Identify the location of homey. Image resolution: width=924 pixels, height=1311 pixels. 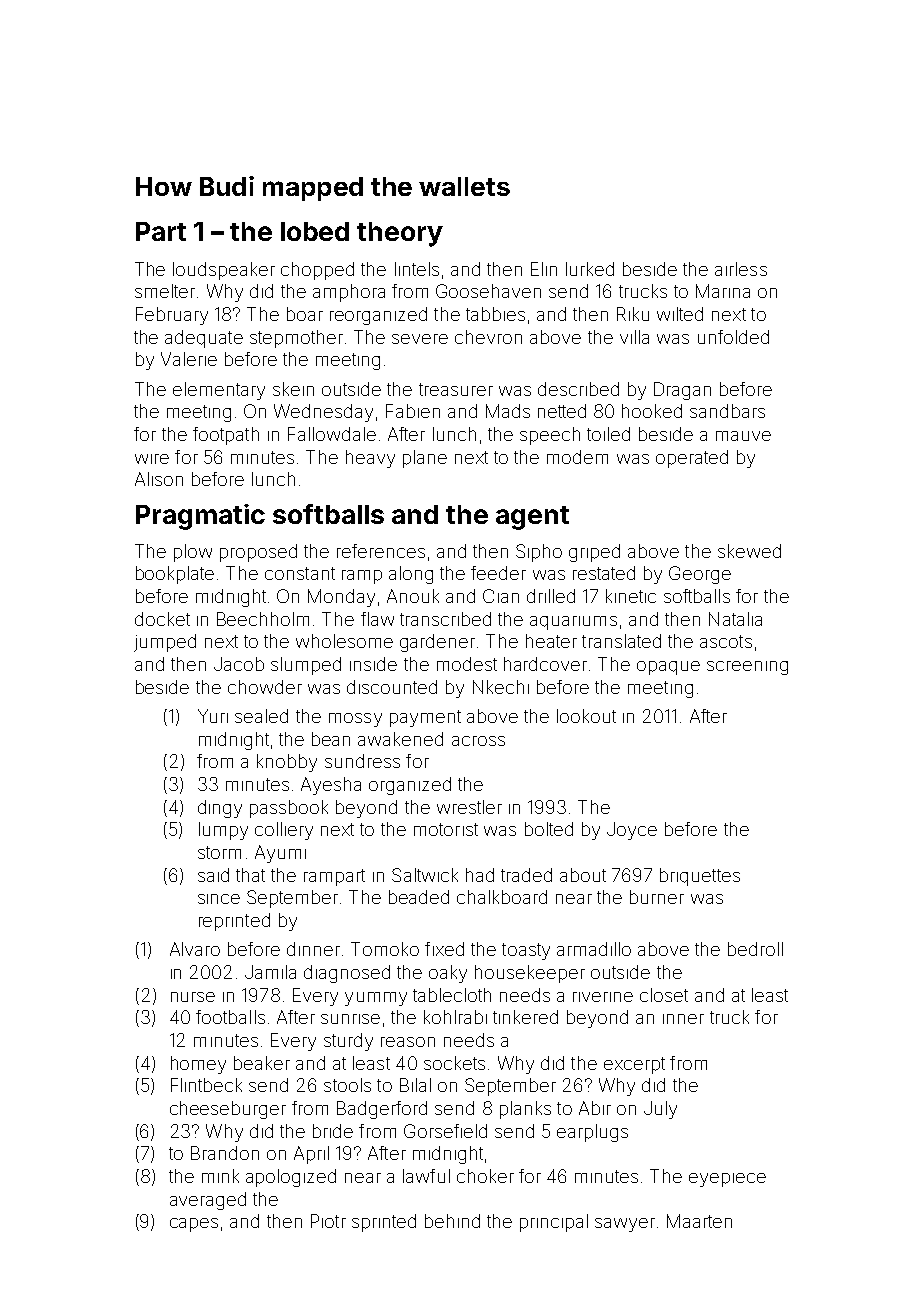
(198, 1065).
